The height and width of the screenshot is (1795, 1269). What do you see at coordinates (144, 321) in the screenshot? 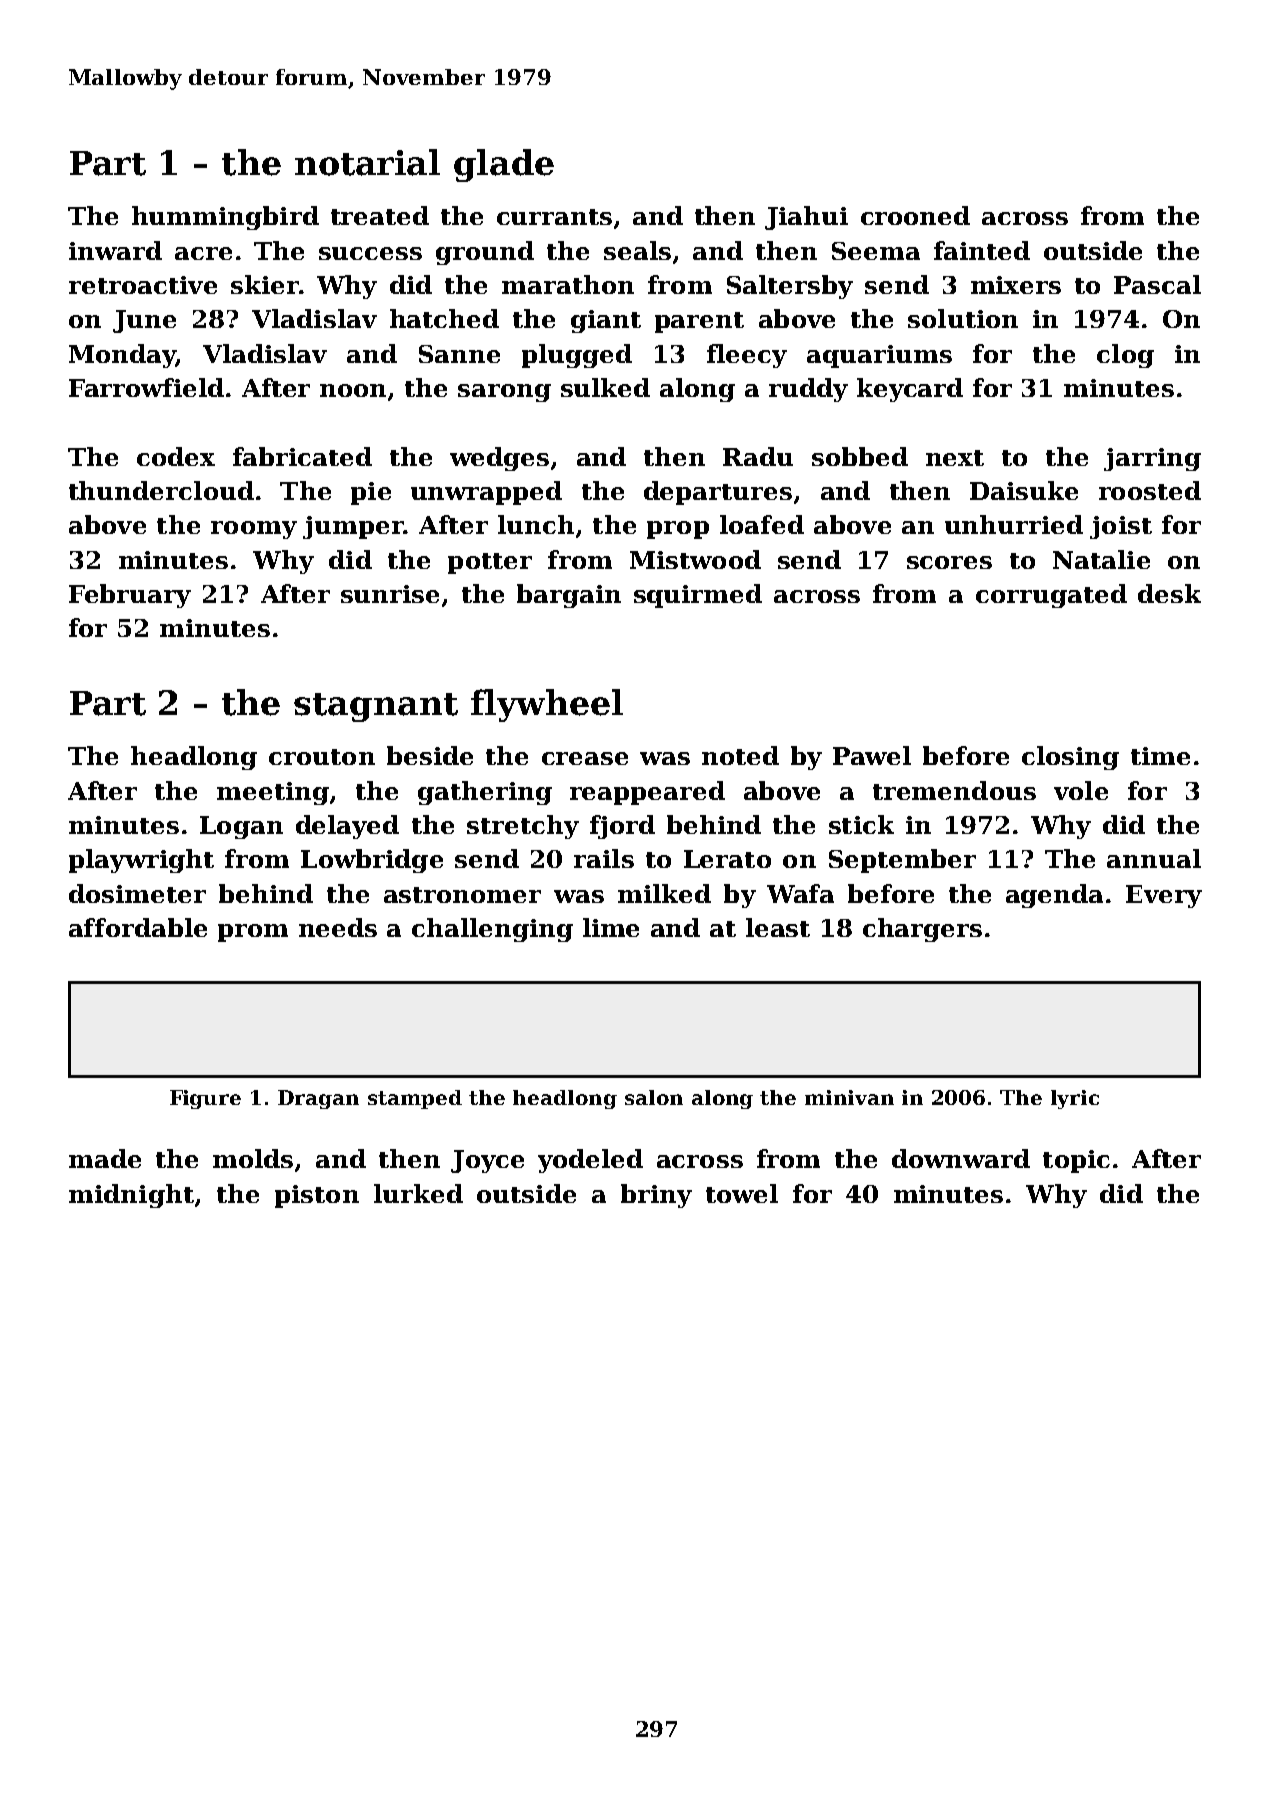
I see `June` at bounding box center [144, 321].
